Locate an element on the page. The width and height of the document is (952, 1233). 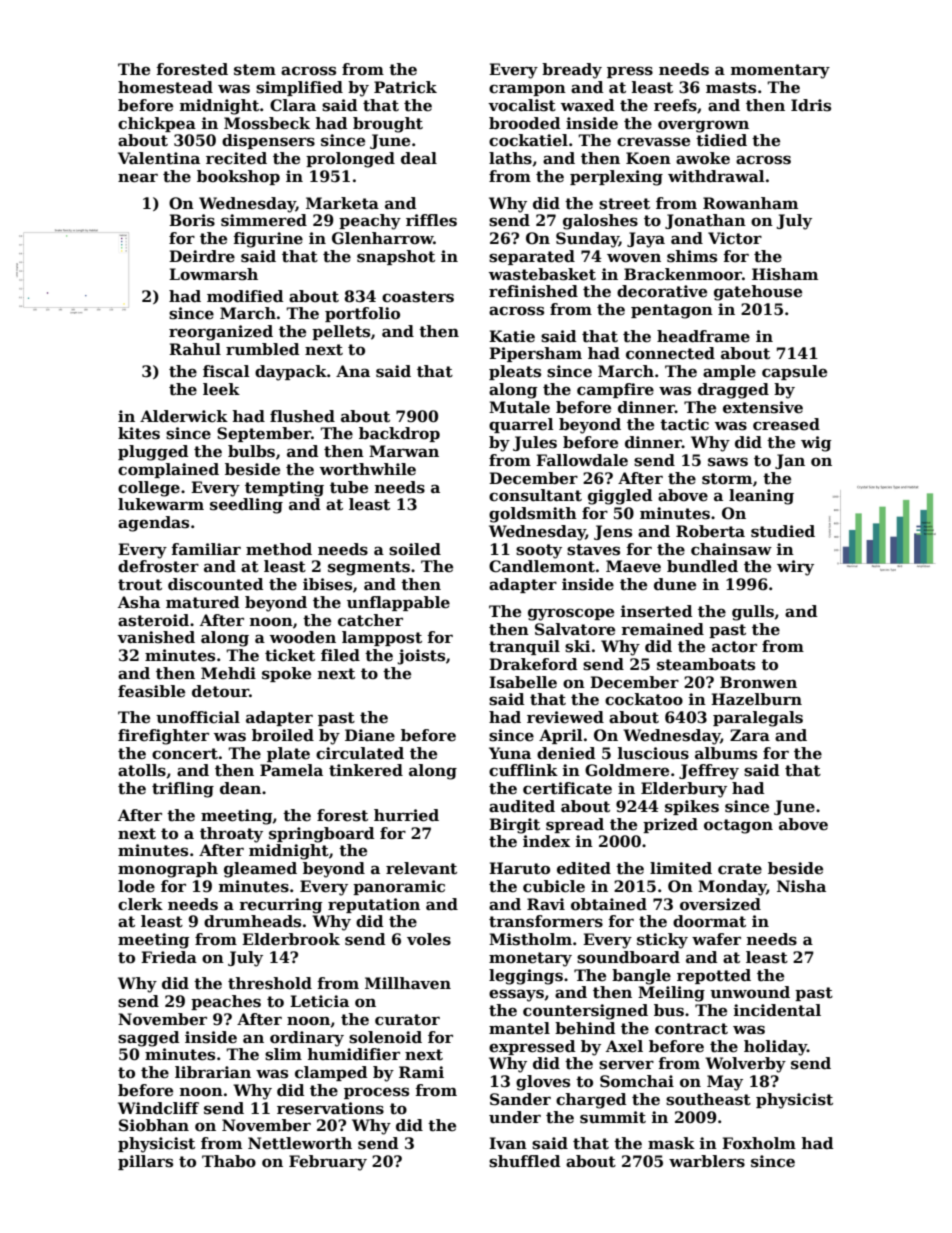
modified is located at coordinates (245, 296).
